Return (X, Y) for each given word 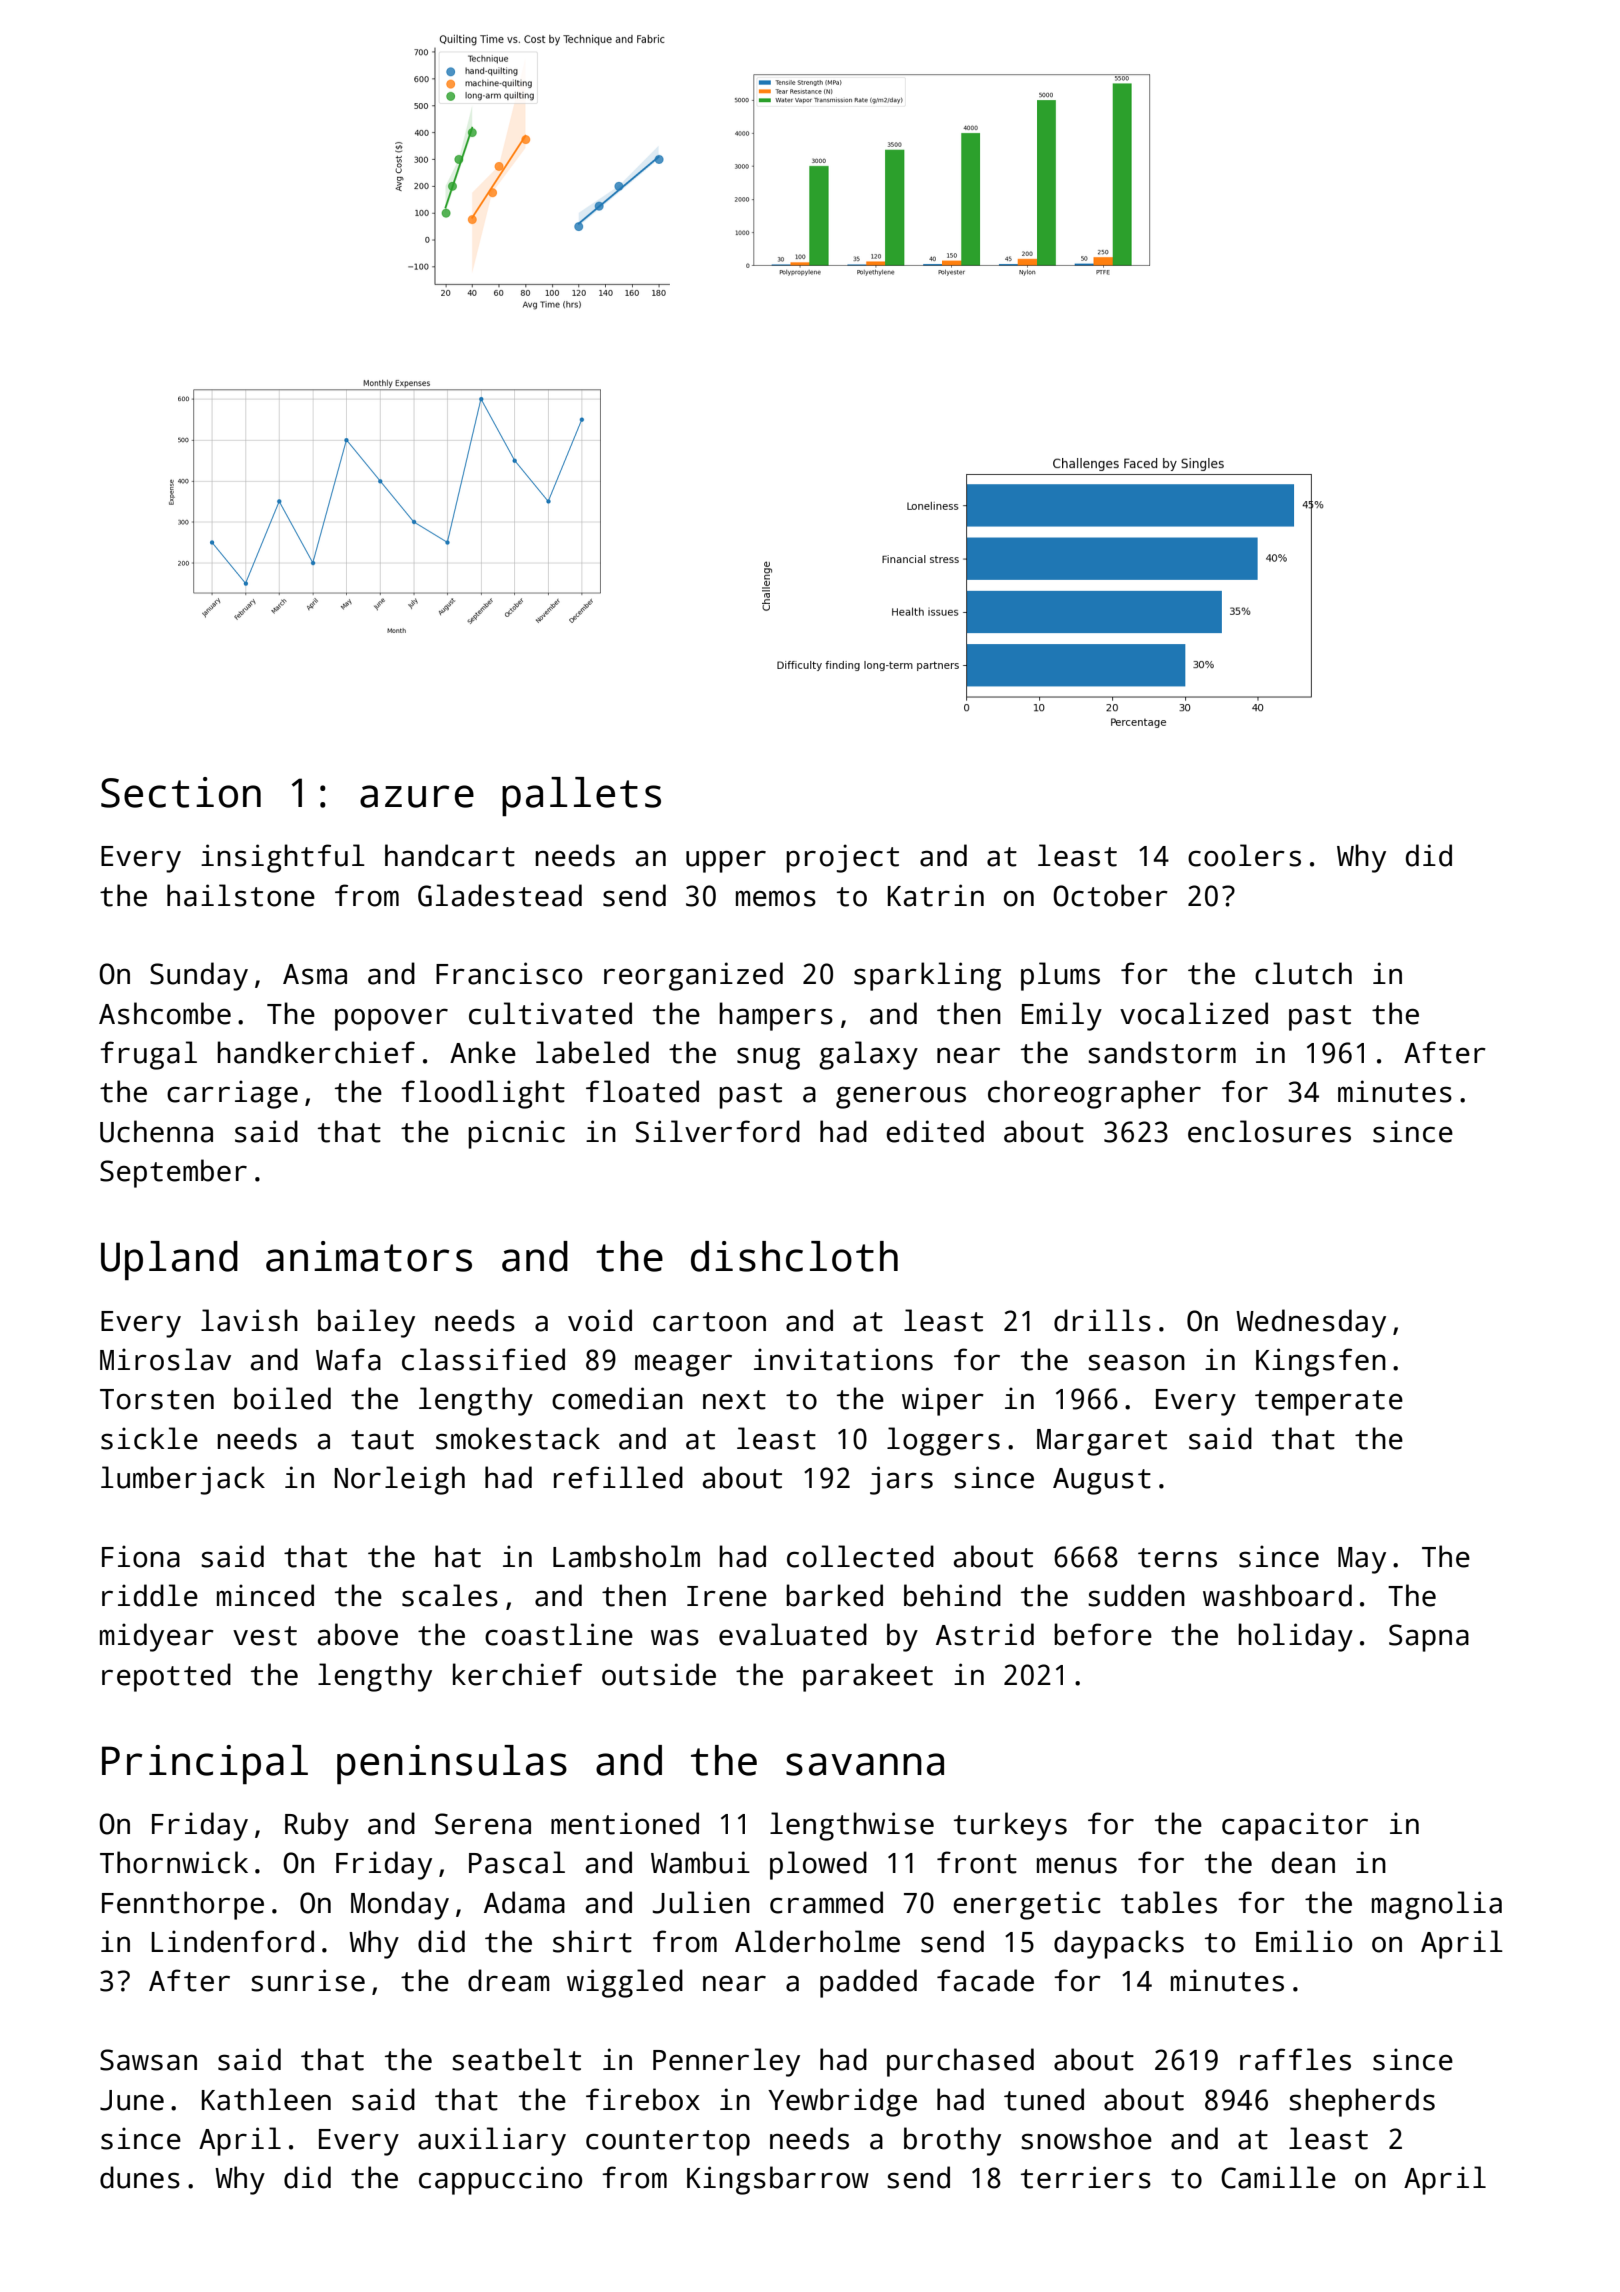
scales (450, 1595)
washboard (1277, 1595)
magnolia (1437, 1905)
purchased (960, 2062)
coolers (1244, 855)
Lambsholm (626, 1556)
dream (509, 1980)
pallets (581, 797)
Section (181, 792)
